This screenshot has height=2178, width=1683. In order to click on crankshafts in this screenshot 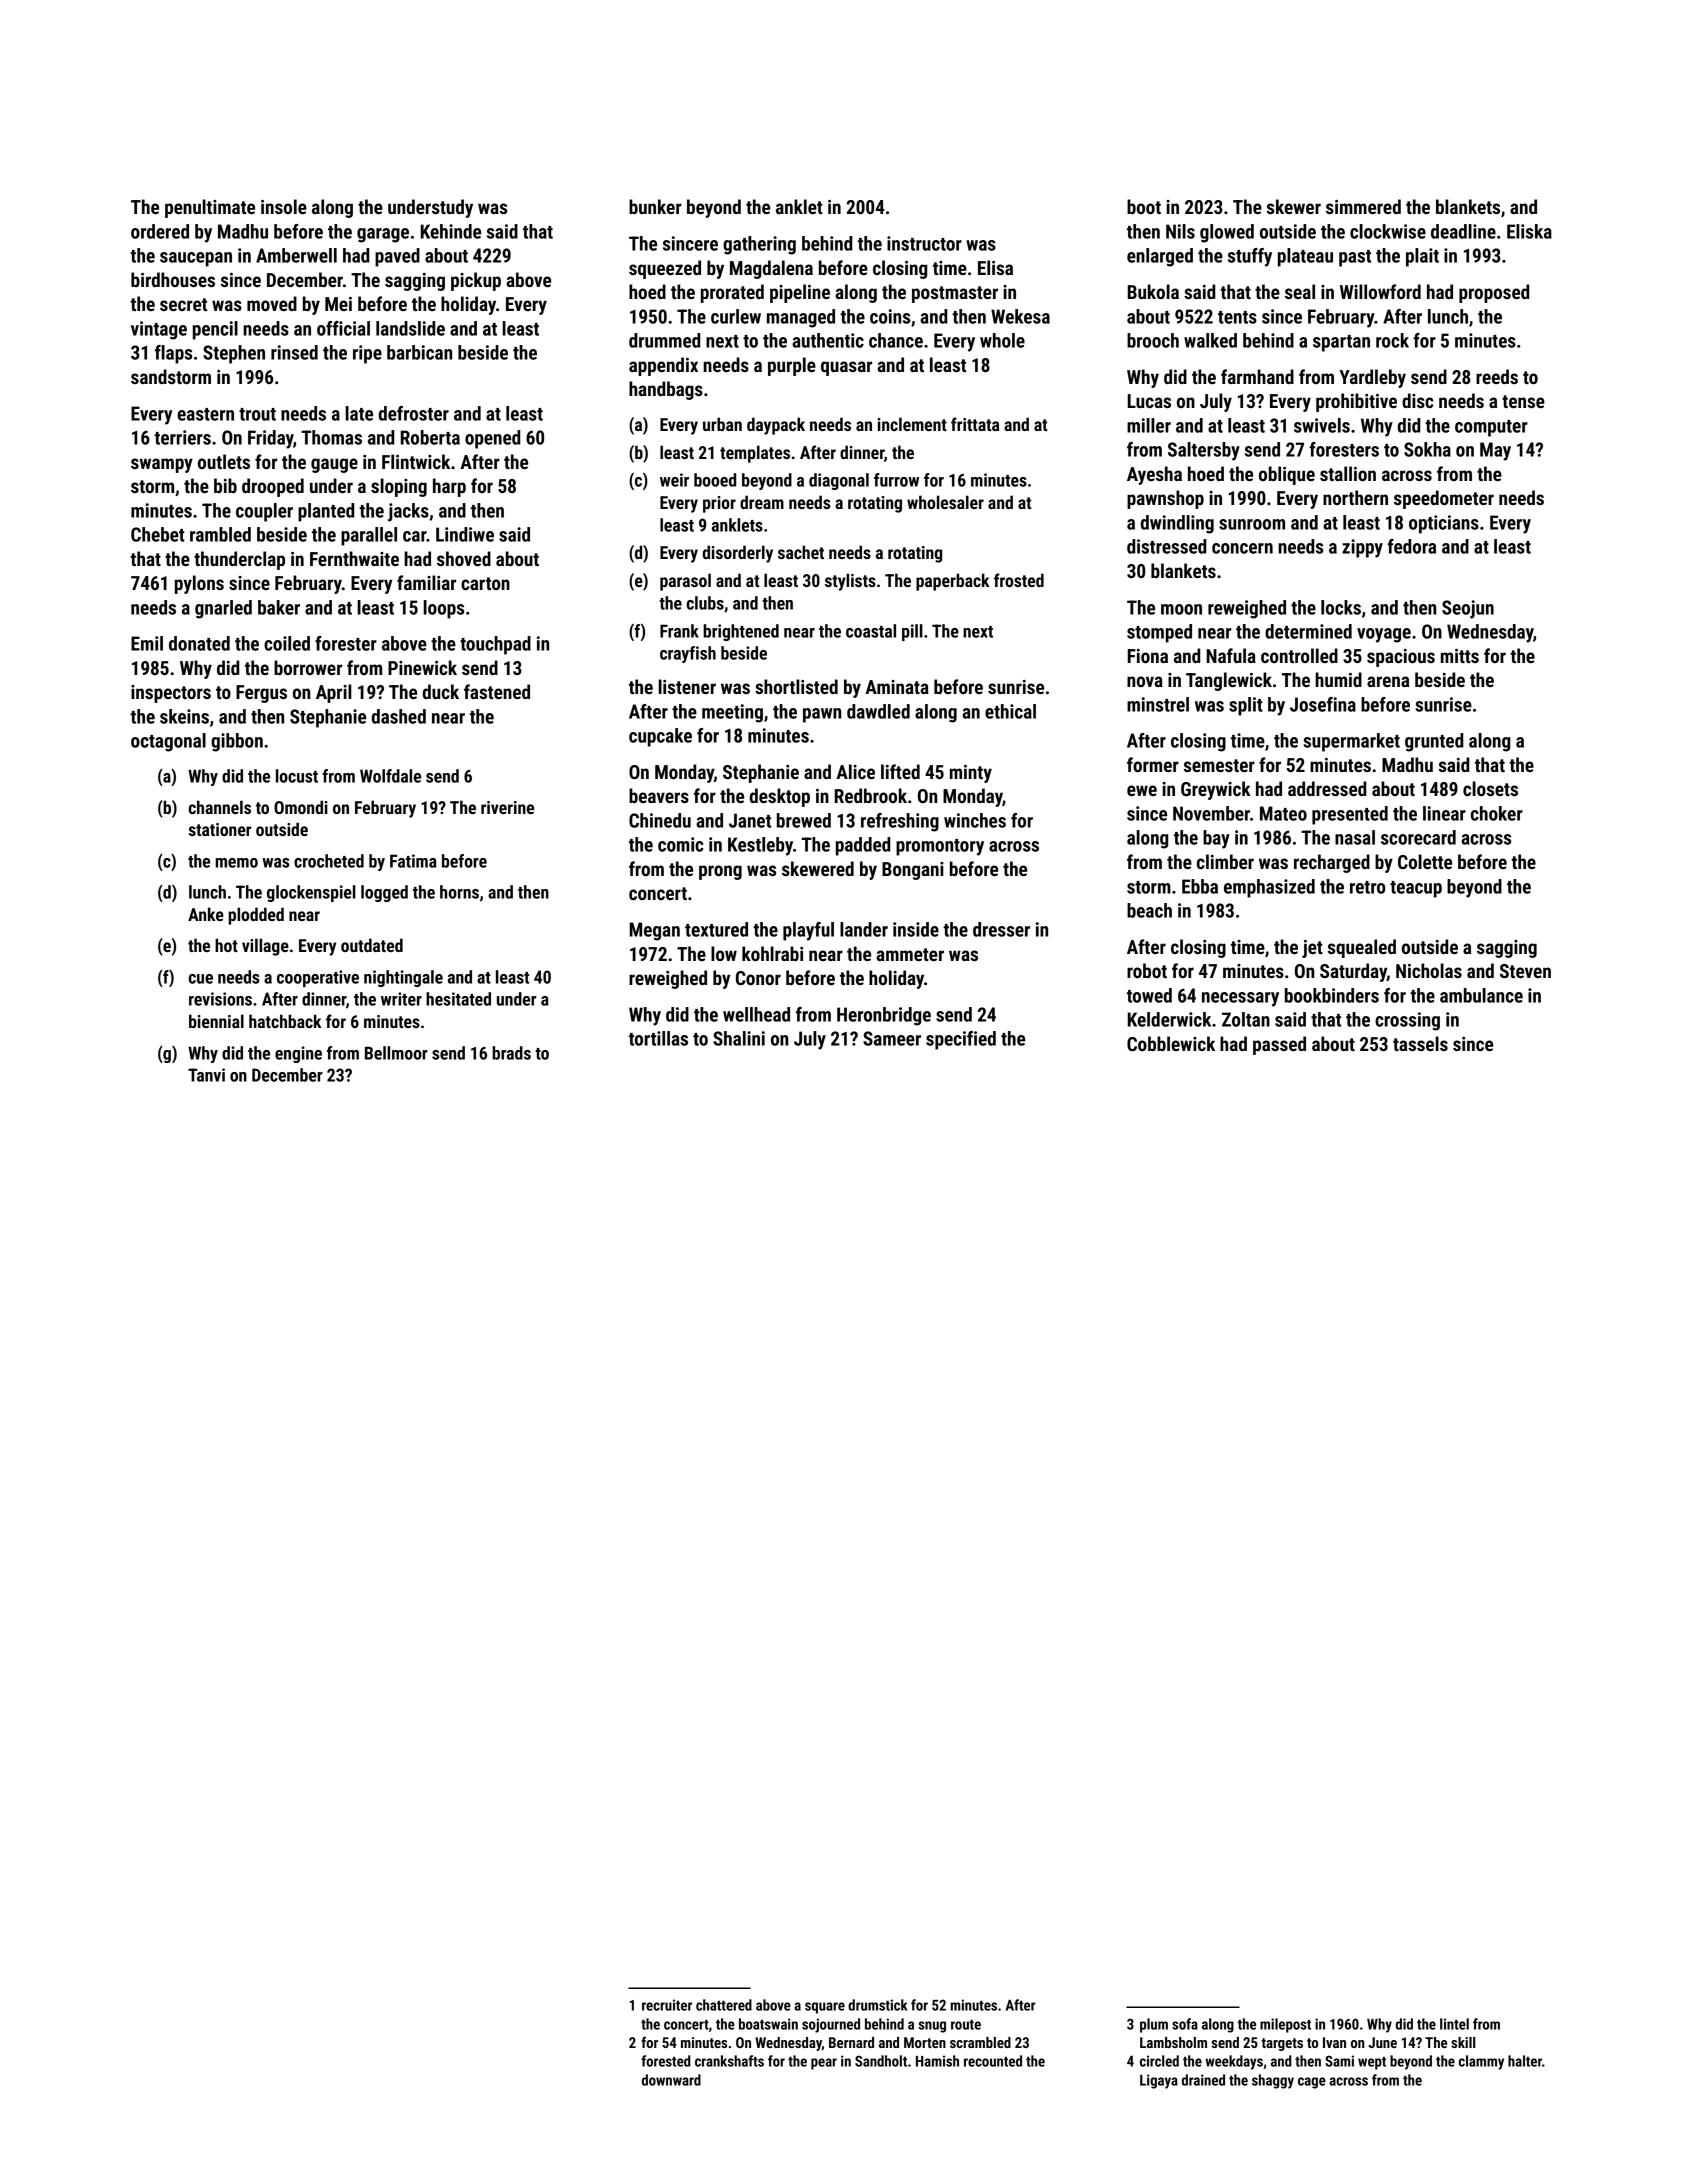, I will do `click(729, 2061)`.
